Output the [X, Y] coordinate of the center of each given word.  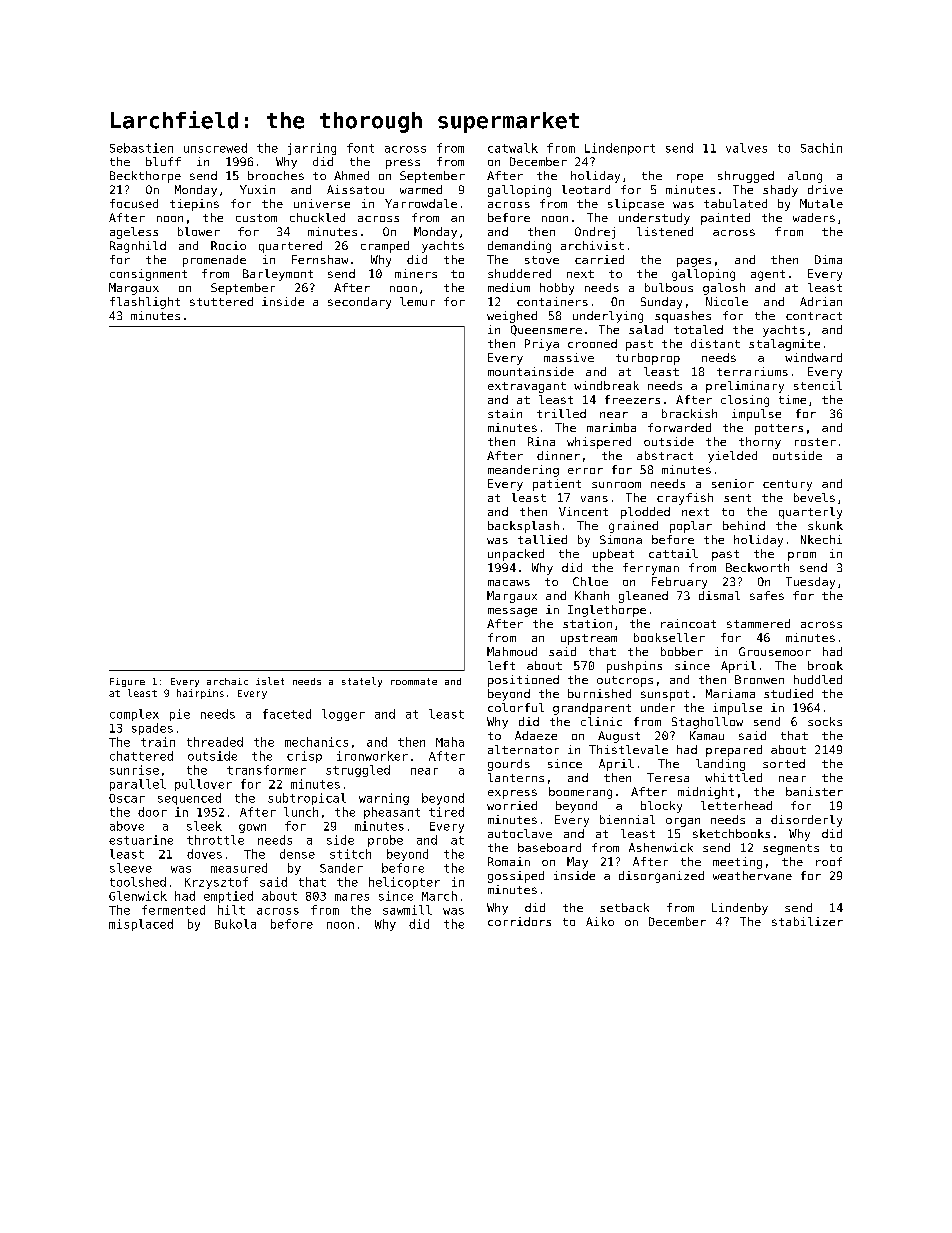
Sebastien [141, 148]
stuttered [221, 301]
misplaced [141, 925]
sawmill [407, 910]
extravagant [527, 387]
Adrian [821, 301]
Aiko [600, 921]
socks [825, 721]
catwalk [513, 148]
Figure [127, 682]
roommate [414, 681]
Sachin [821, 148]
